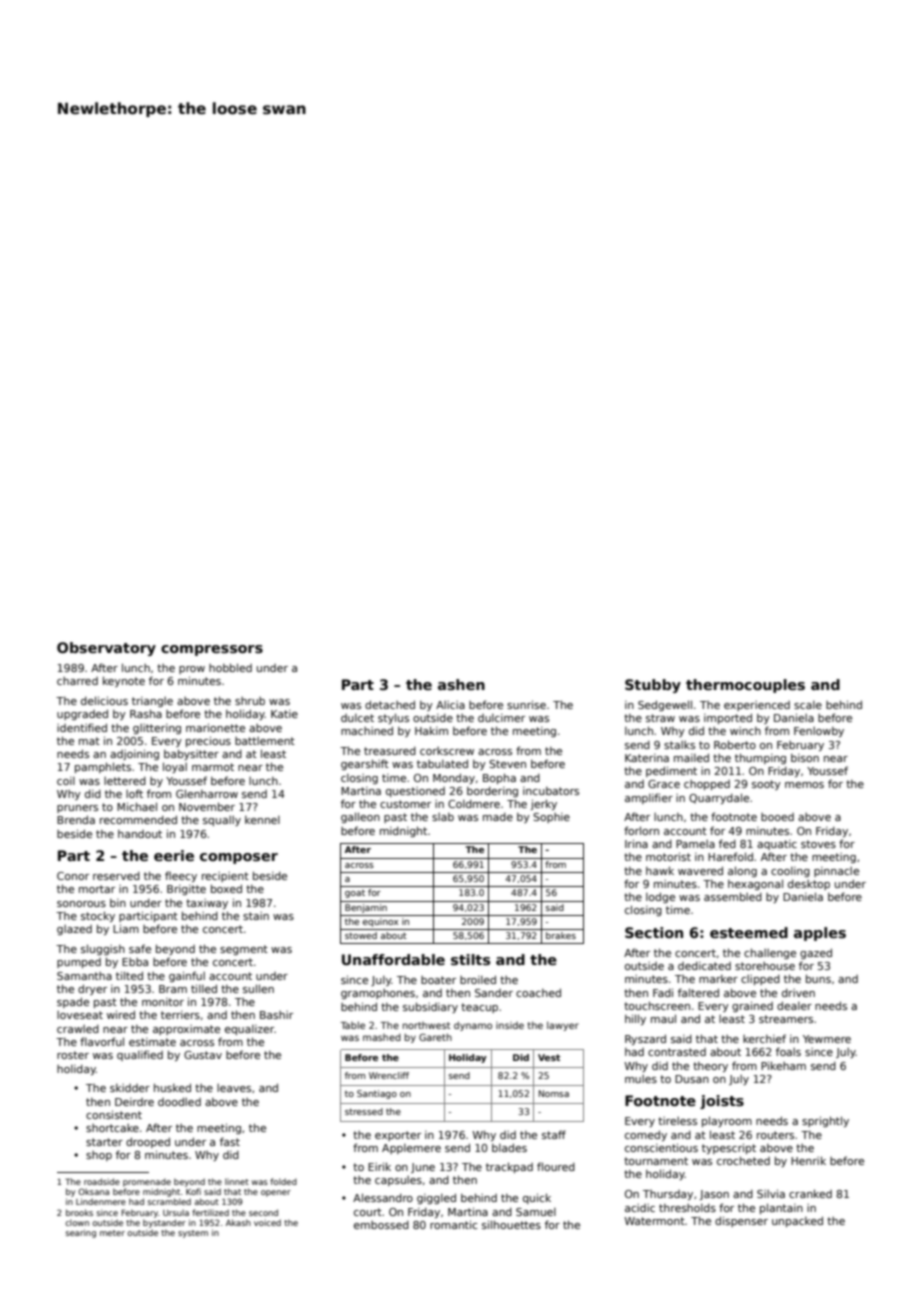 This page has width=924, height=1308. Describe the element at coordinates (461, 684) in the page. I see `ashen` at that location.
